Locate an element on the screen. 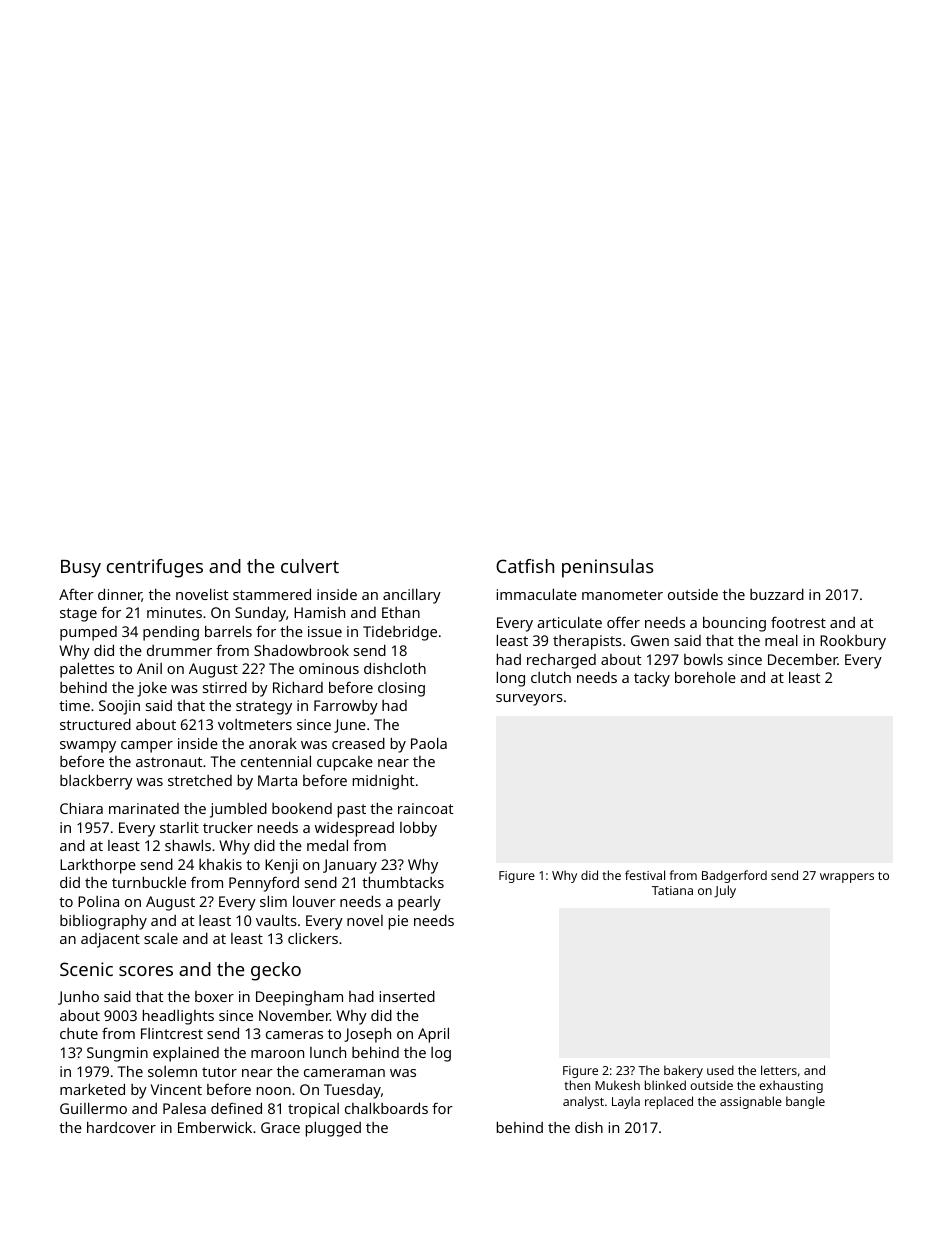 This screenshot has width=952, height=1233. hardcover is located at coordinates (121, 1127).
